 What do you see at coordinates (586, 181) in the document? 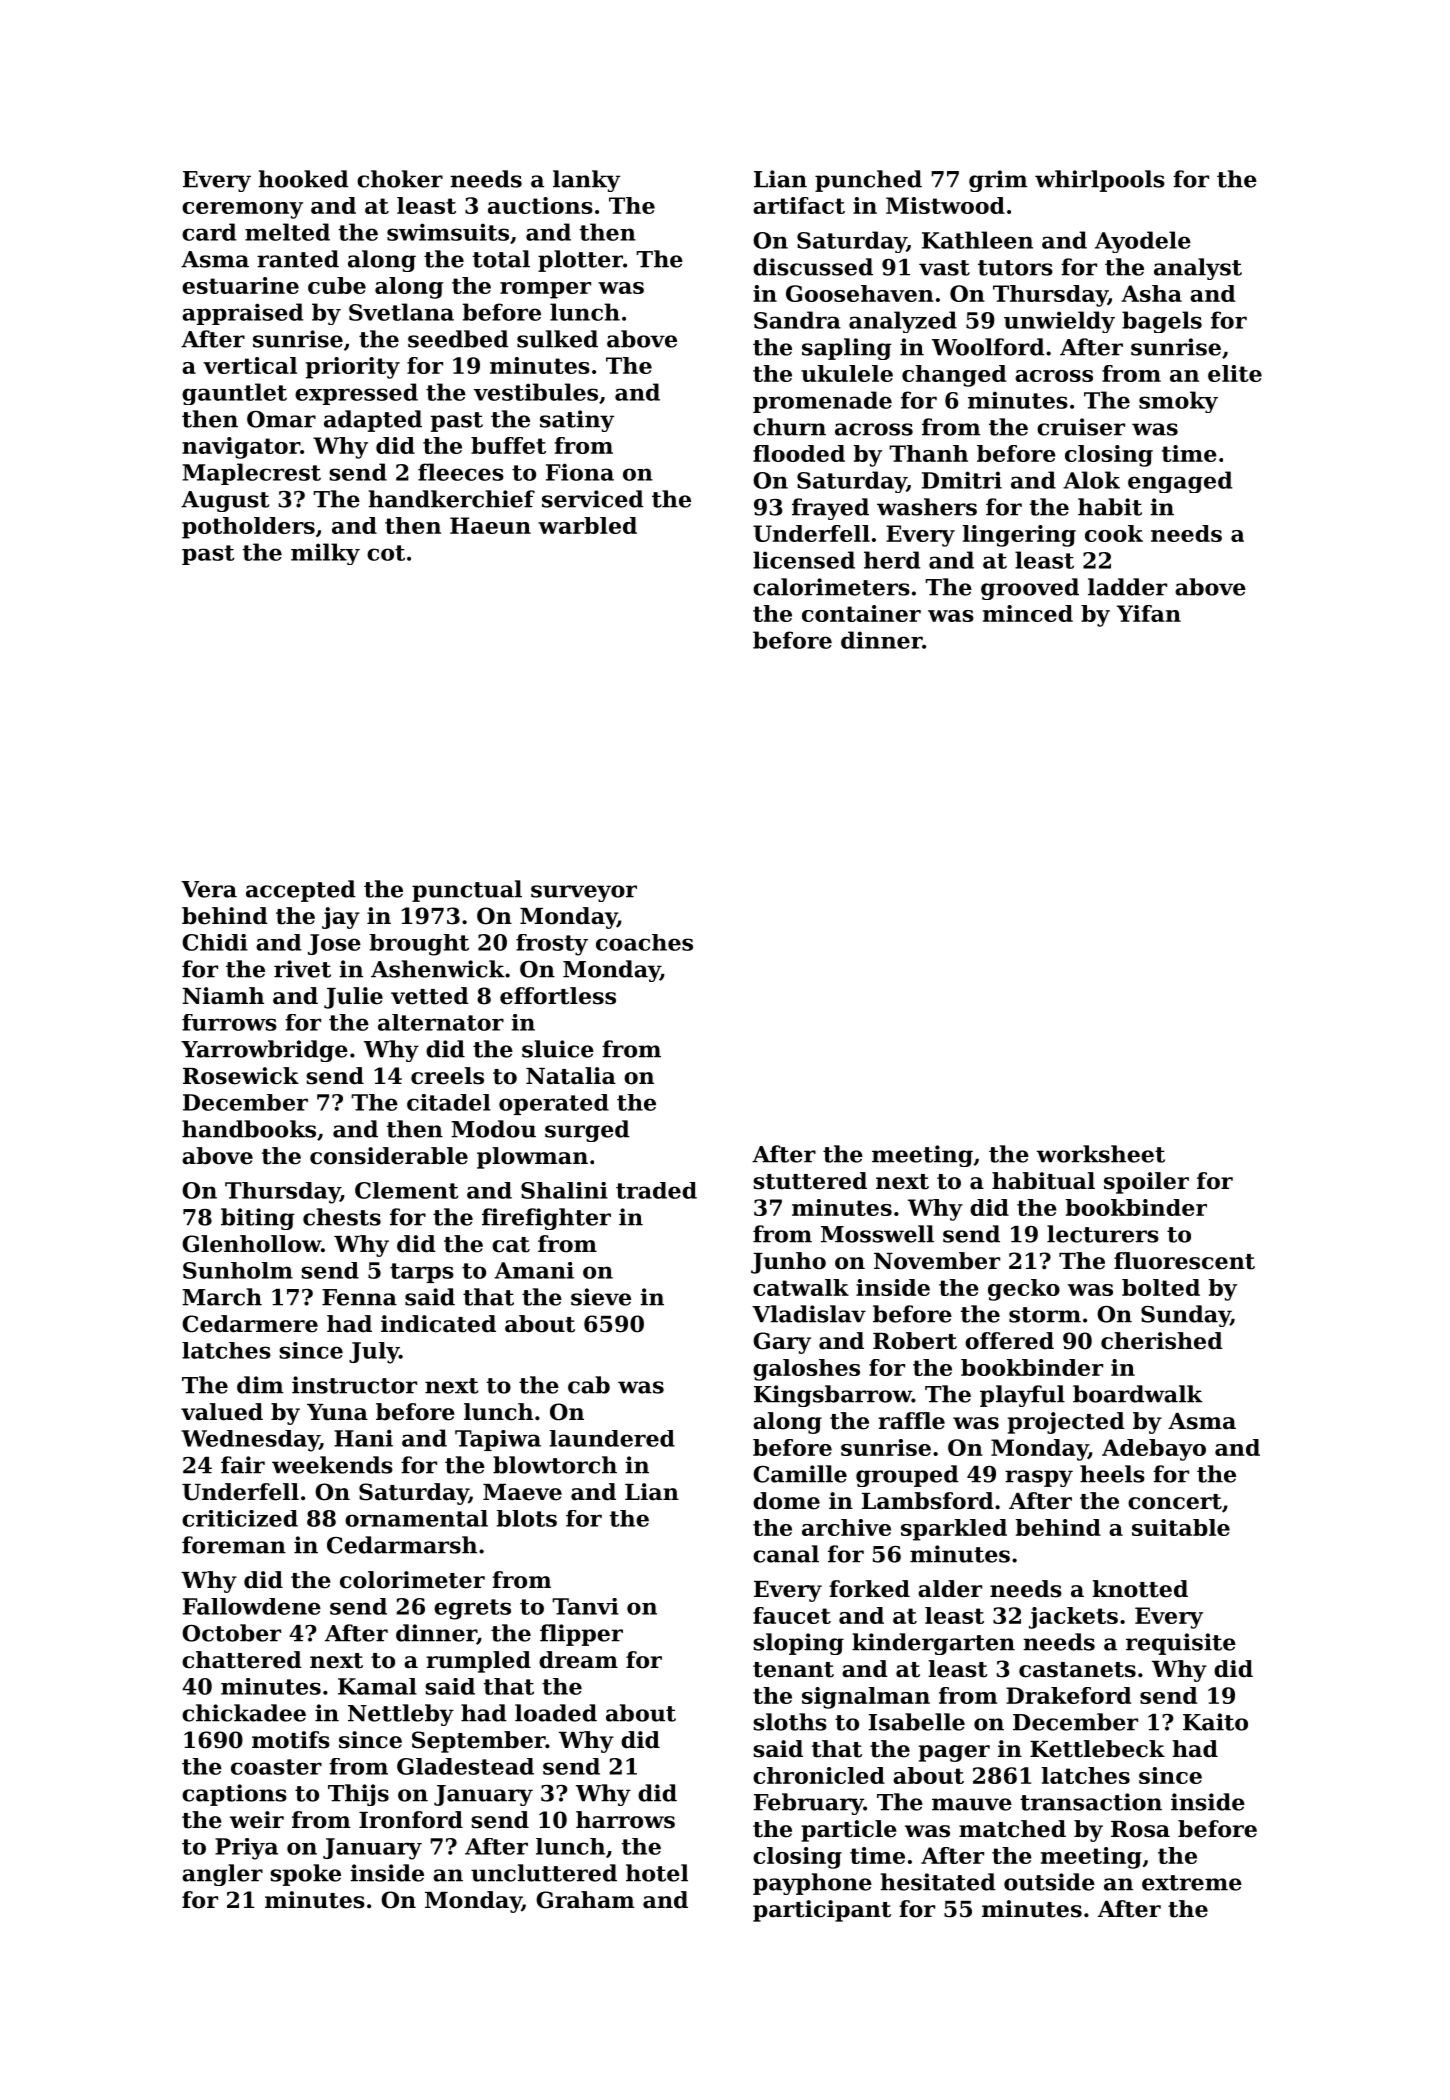
I see `lanky` at bounding box center [586, 181].
